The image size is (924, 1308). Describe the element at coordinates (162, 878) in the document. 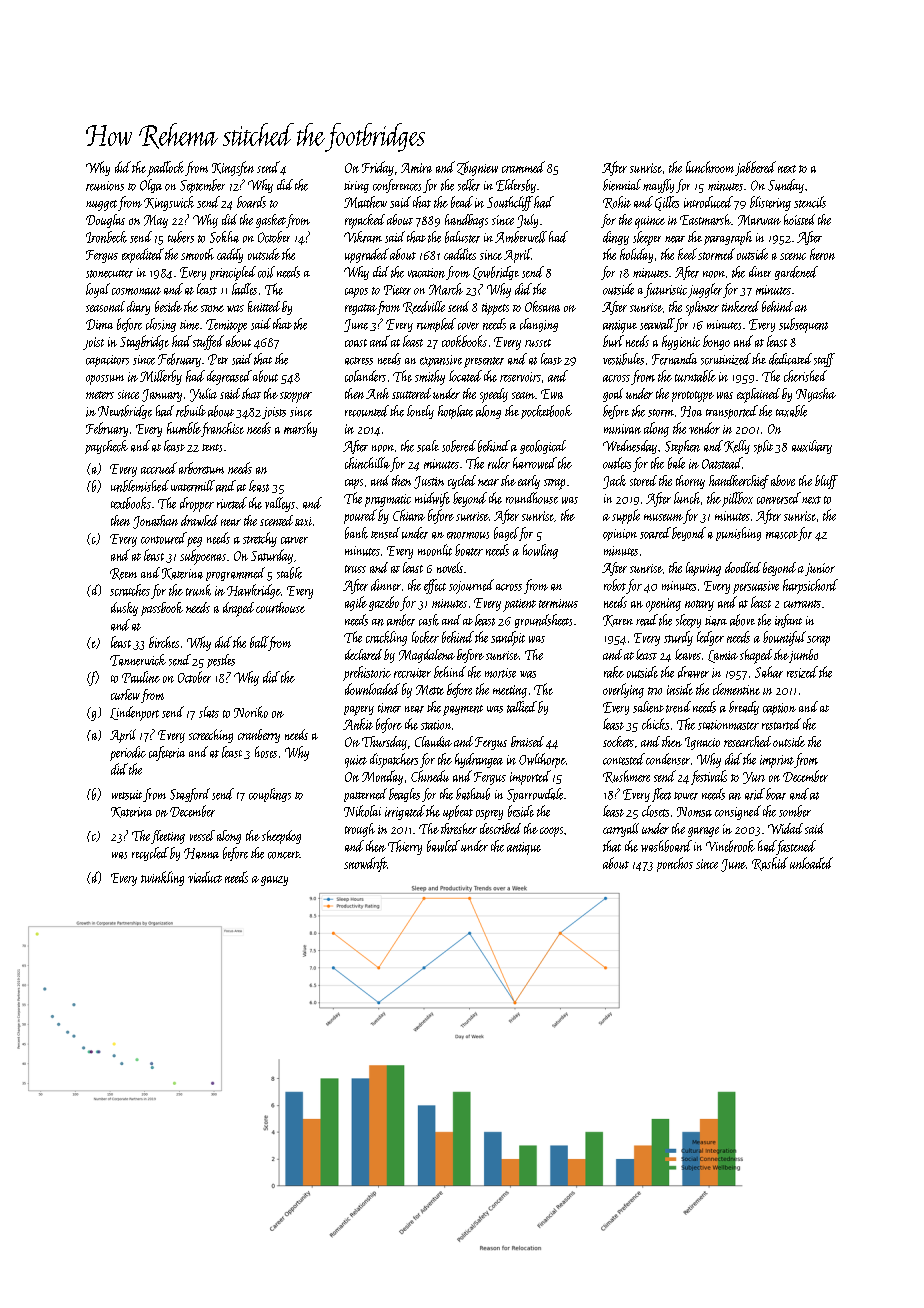

I see `twinkling` at that location.
